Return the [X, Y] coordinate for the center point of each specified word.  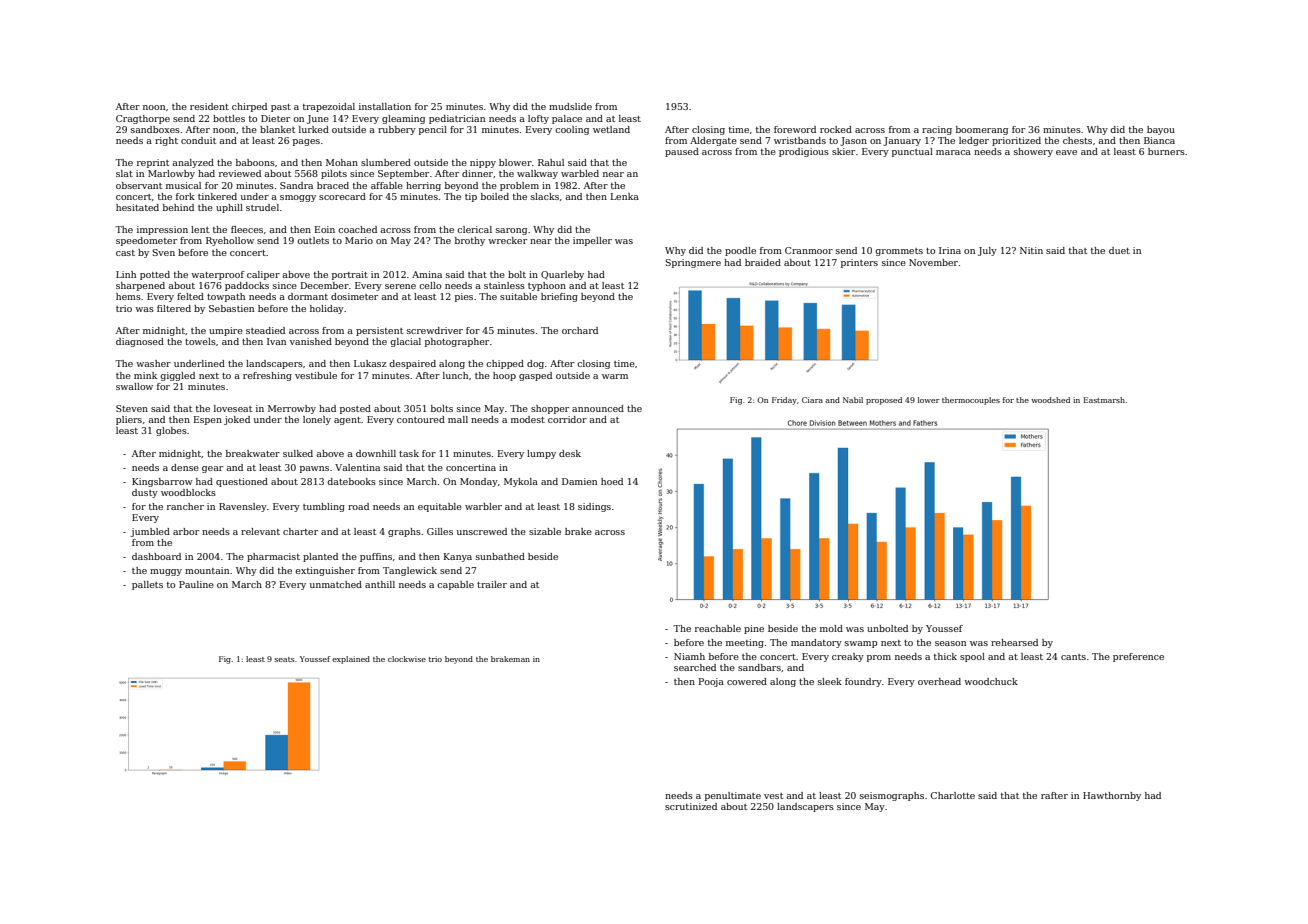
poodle [740, 251]
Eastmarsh [1104, 400]
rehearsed [1014, 642]
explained [351, 660]
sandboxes [155, 129]
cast [125, 253]
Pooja [711, 682]
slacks [545, 196]
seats [284, 659]
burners [1166, 151]
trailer [492, 584]
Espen [208, 420]
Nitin [1031, 250]
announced [598, 408]
